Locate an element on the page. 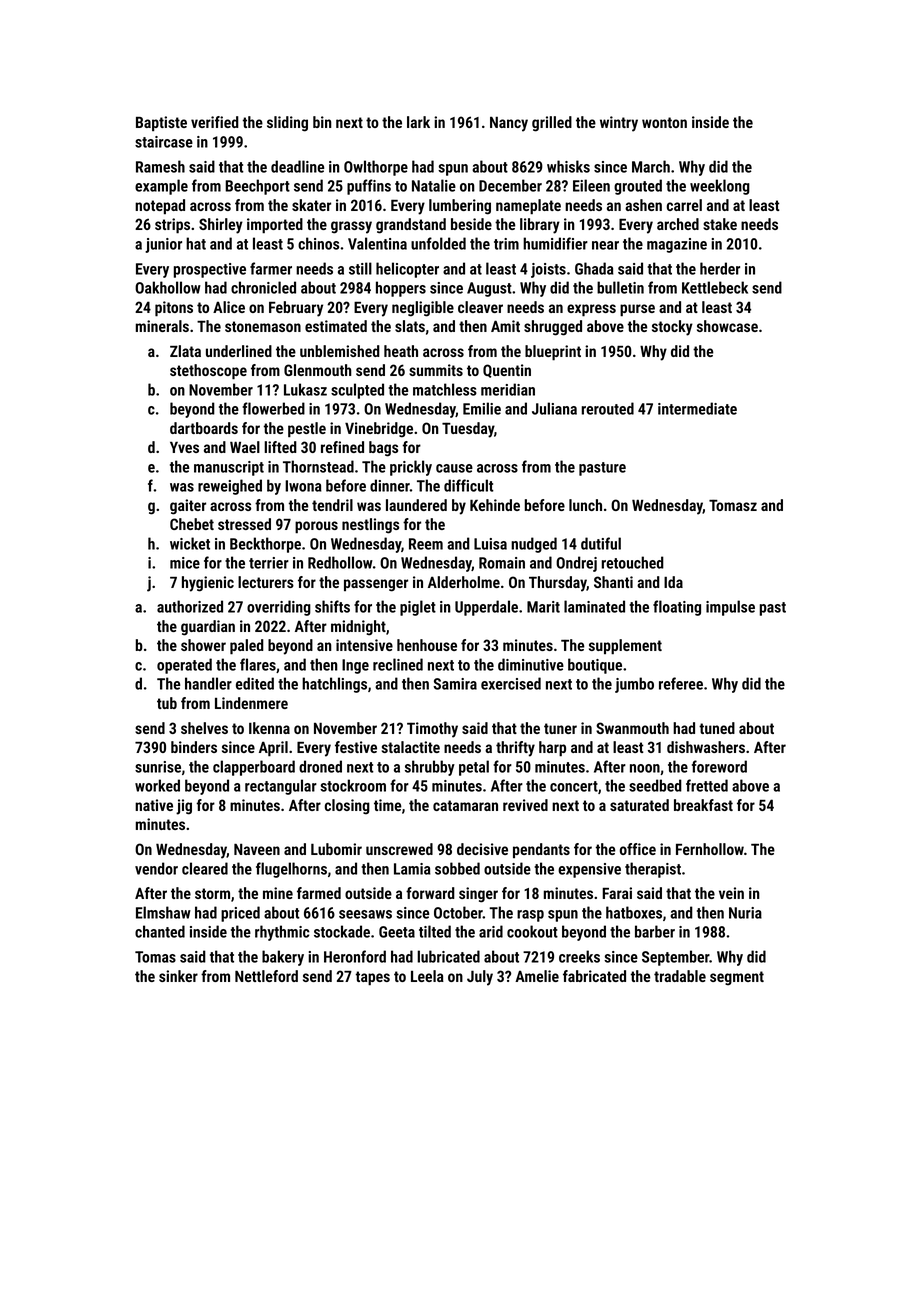  henhouse is located at coordinates (427, 645).
